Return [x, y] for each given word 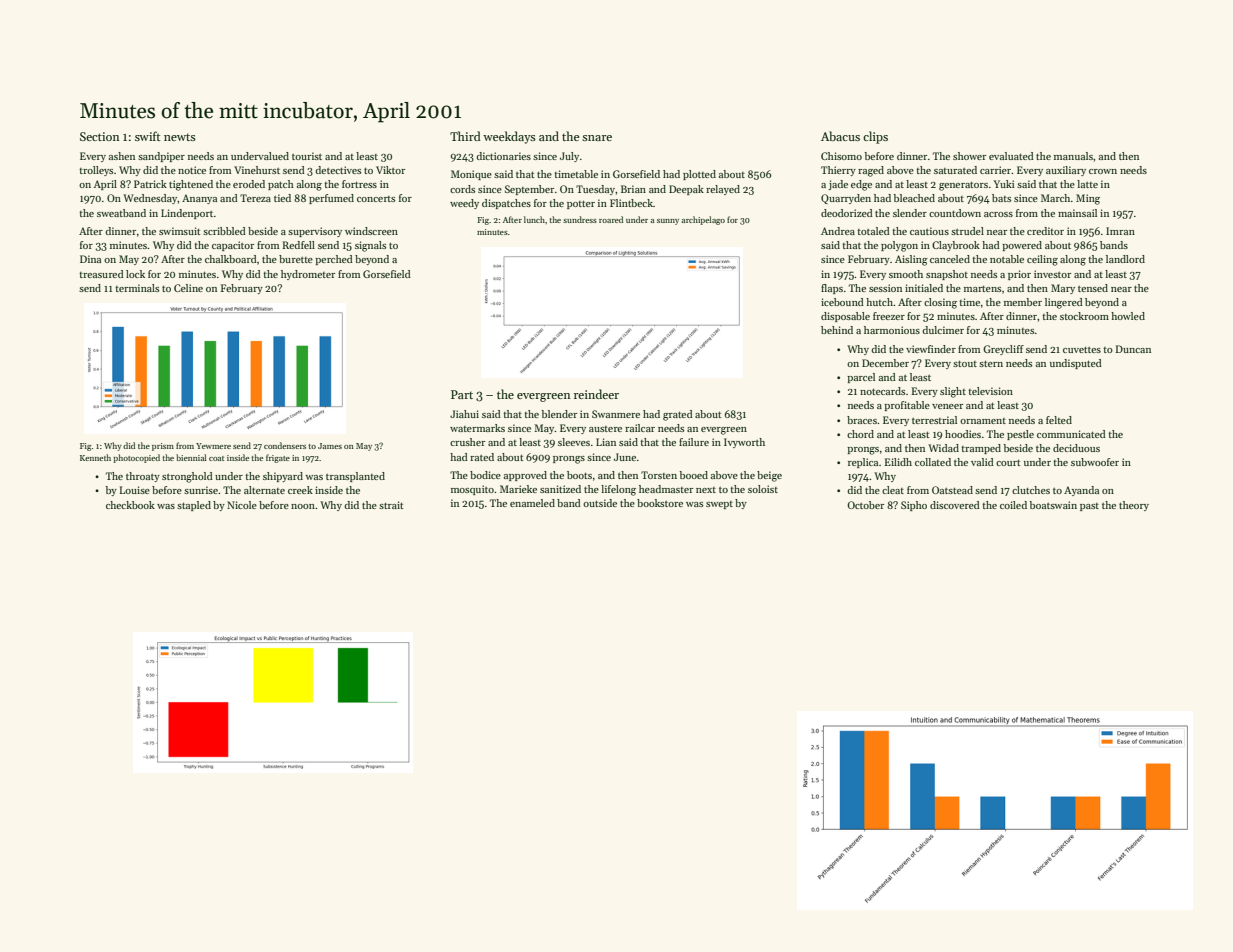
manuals [1073, 156]
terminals [137, 288]
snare [597, 138]
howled [1128, 316]
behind [837, 330]
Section [99, 136]
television [990, 391]
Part [462, 394]
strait [391, 505]
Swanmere [616, 414]
